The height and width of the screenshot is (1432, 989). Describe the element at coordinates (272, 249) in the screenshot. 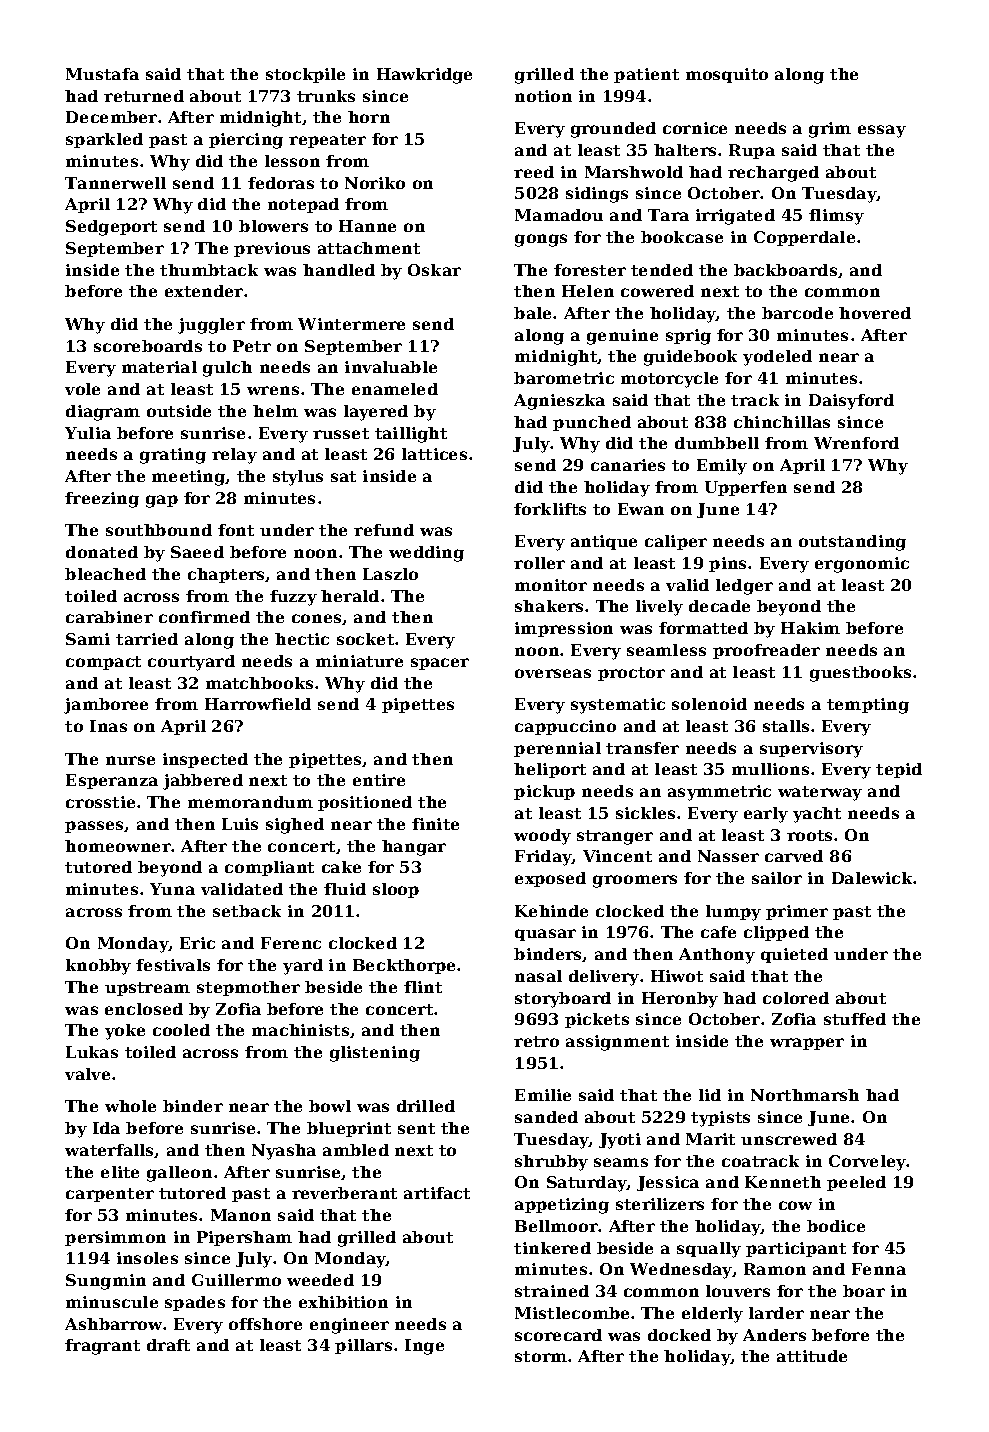

I see `previous` at that location.
